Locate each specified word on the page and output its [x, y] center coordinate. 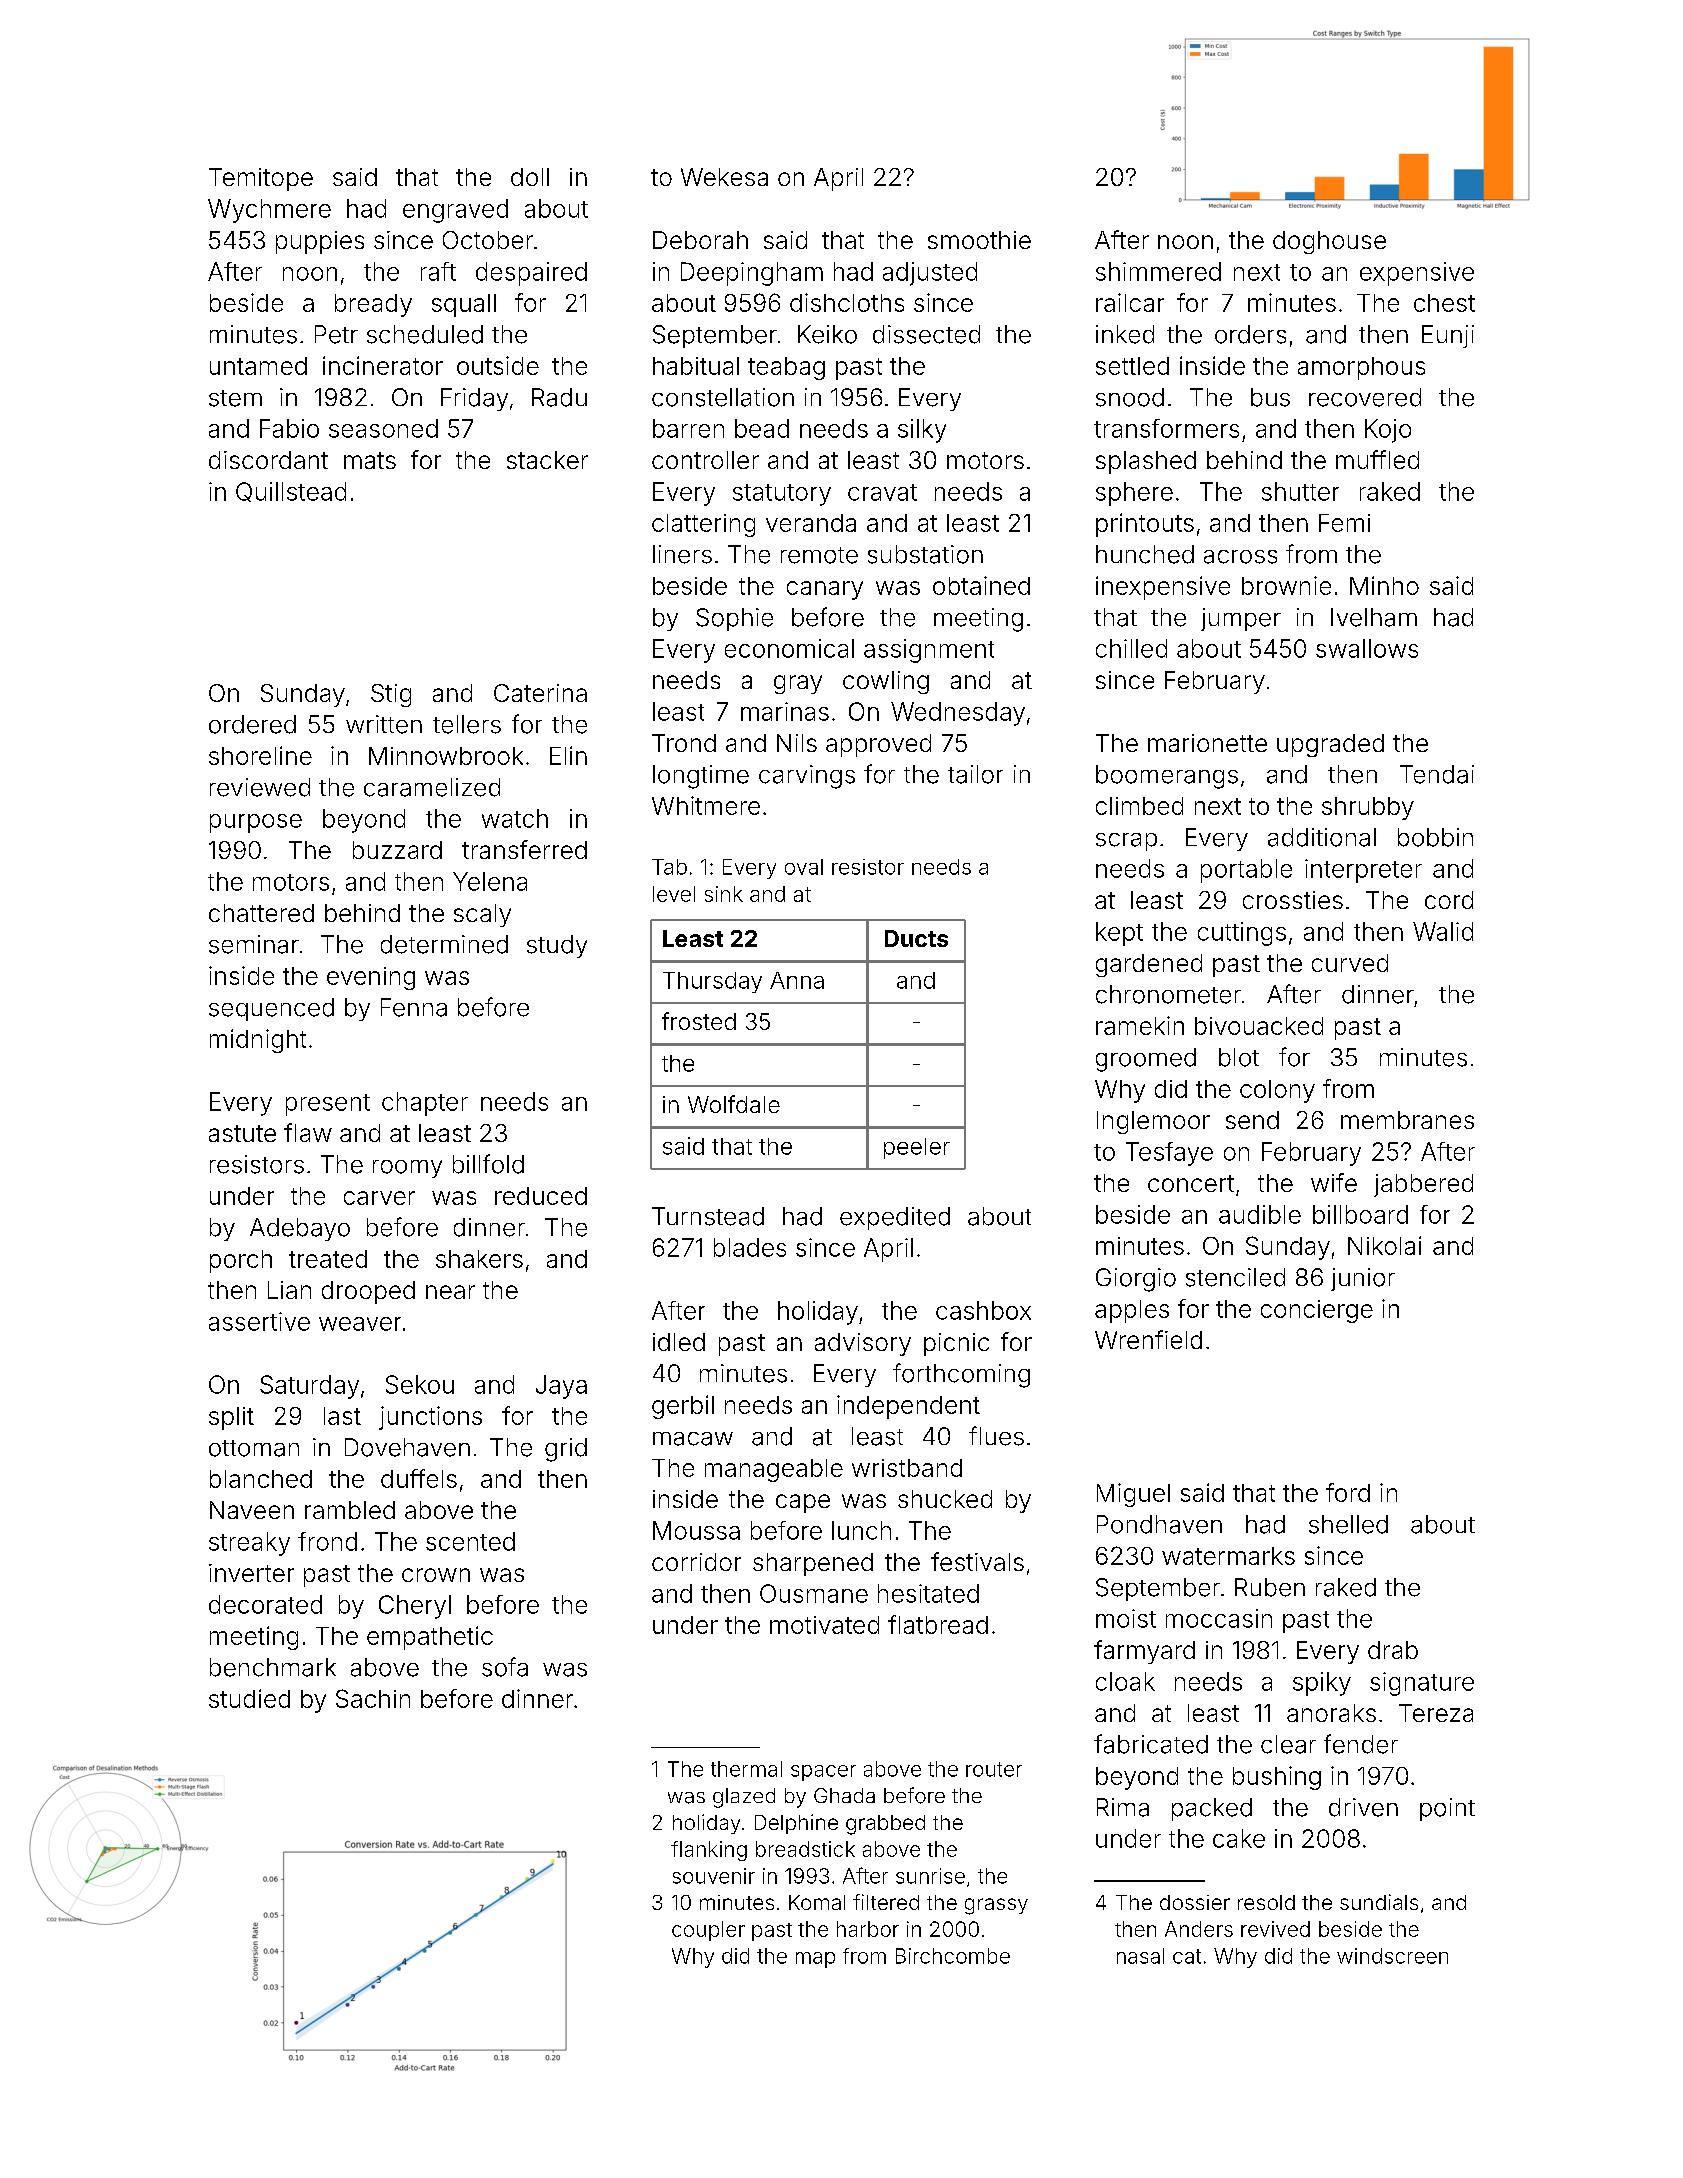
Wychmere [269, 211]
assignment [929, 651]
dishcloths [847, 302]
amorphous [1361, 368]
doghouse [1329, 242]
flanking [709, 1851]
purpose [256, 823]
